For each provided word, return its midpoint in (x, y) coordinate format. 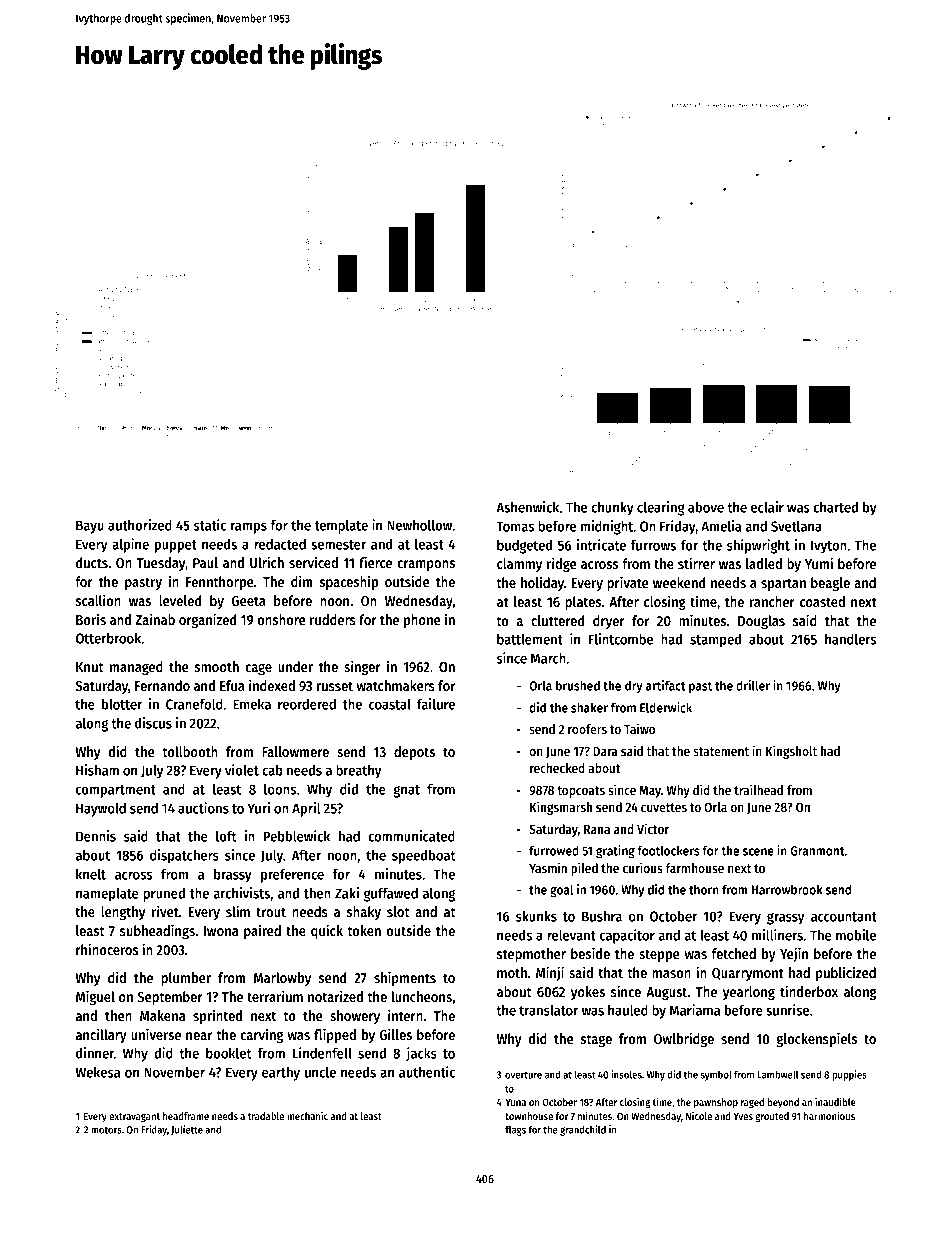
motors (106, 1130)
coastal (390, 704)
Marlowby (282, 979)
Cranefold (194, 704)
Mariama (695, 1010)
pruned (164, 894)
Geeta (249, 601)
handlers (850, 639)
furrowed (554, 850)
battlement (530, 639)
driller (753, 685)
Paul (205, 562)
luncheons (421, 996)
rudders (333, 619)
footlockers (669, 850)
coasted (822, 601)
